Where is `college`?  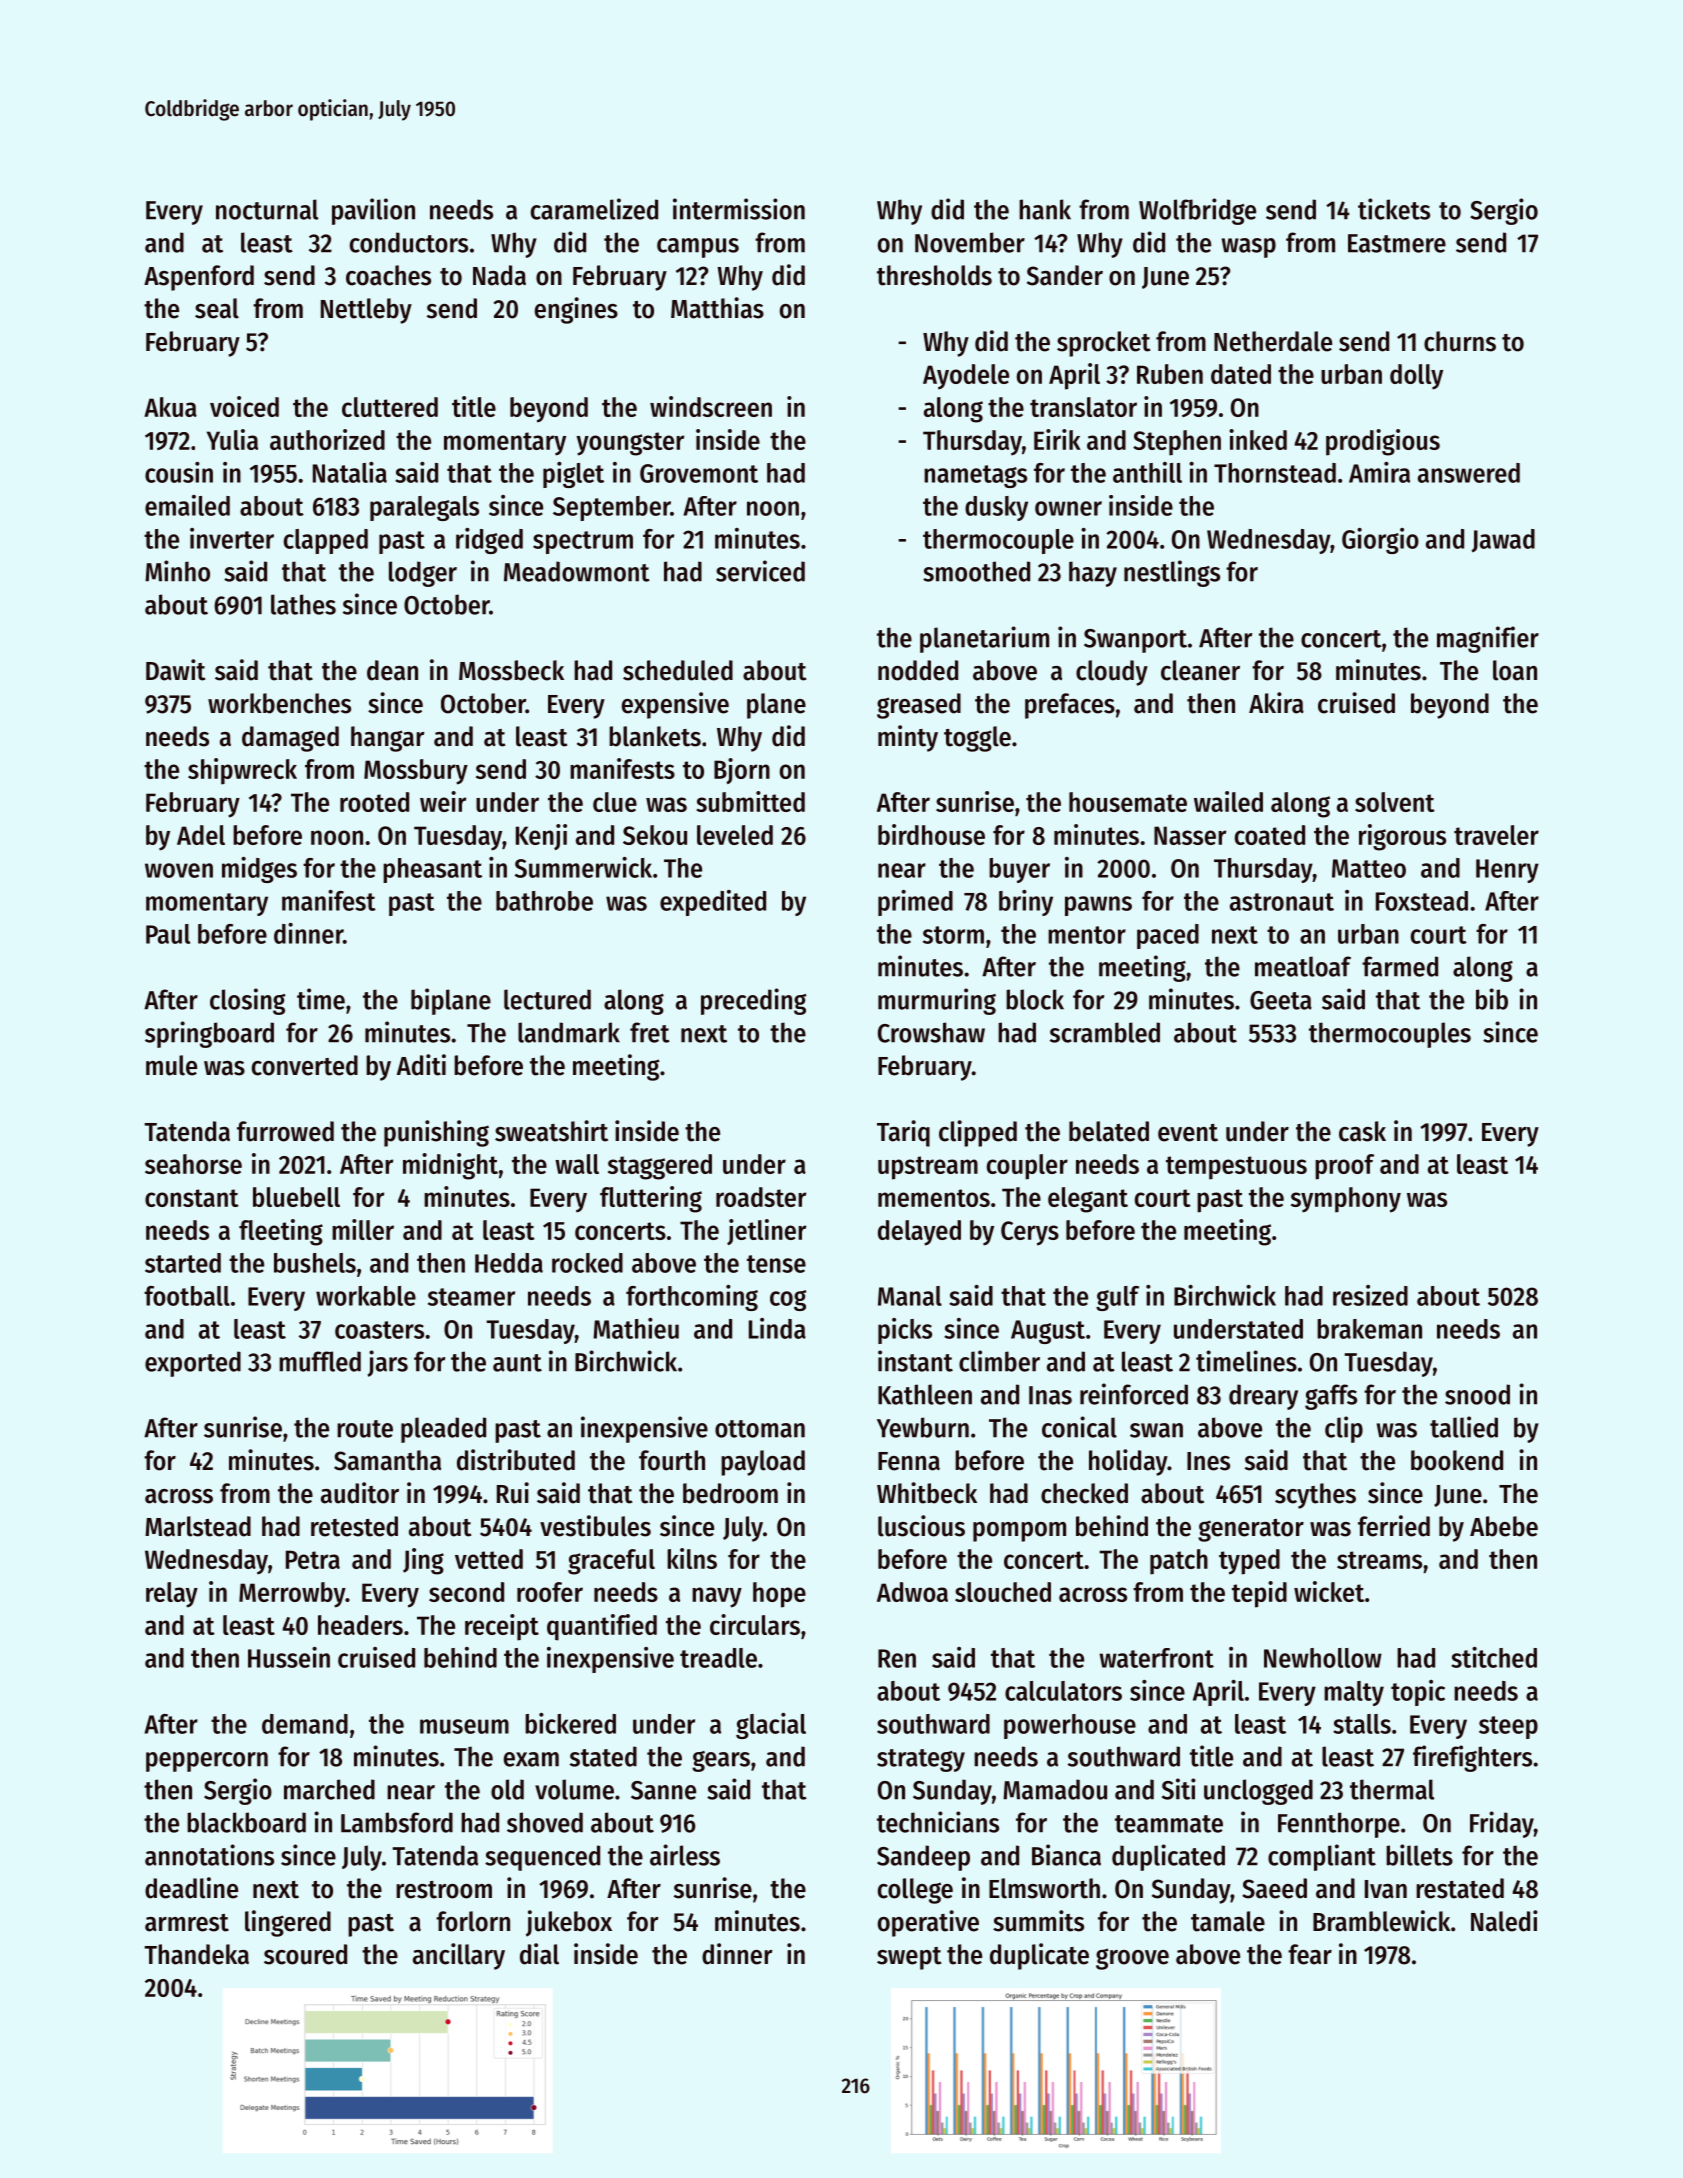
college is located at coordinates (915, 1891).
